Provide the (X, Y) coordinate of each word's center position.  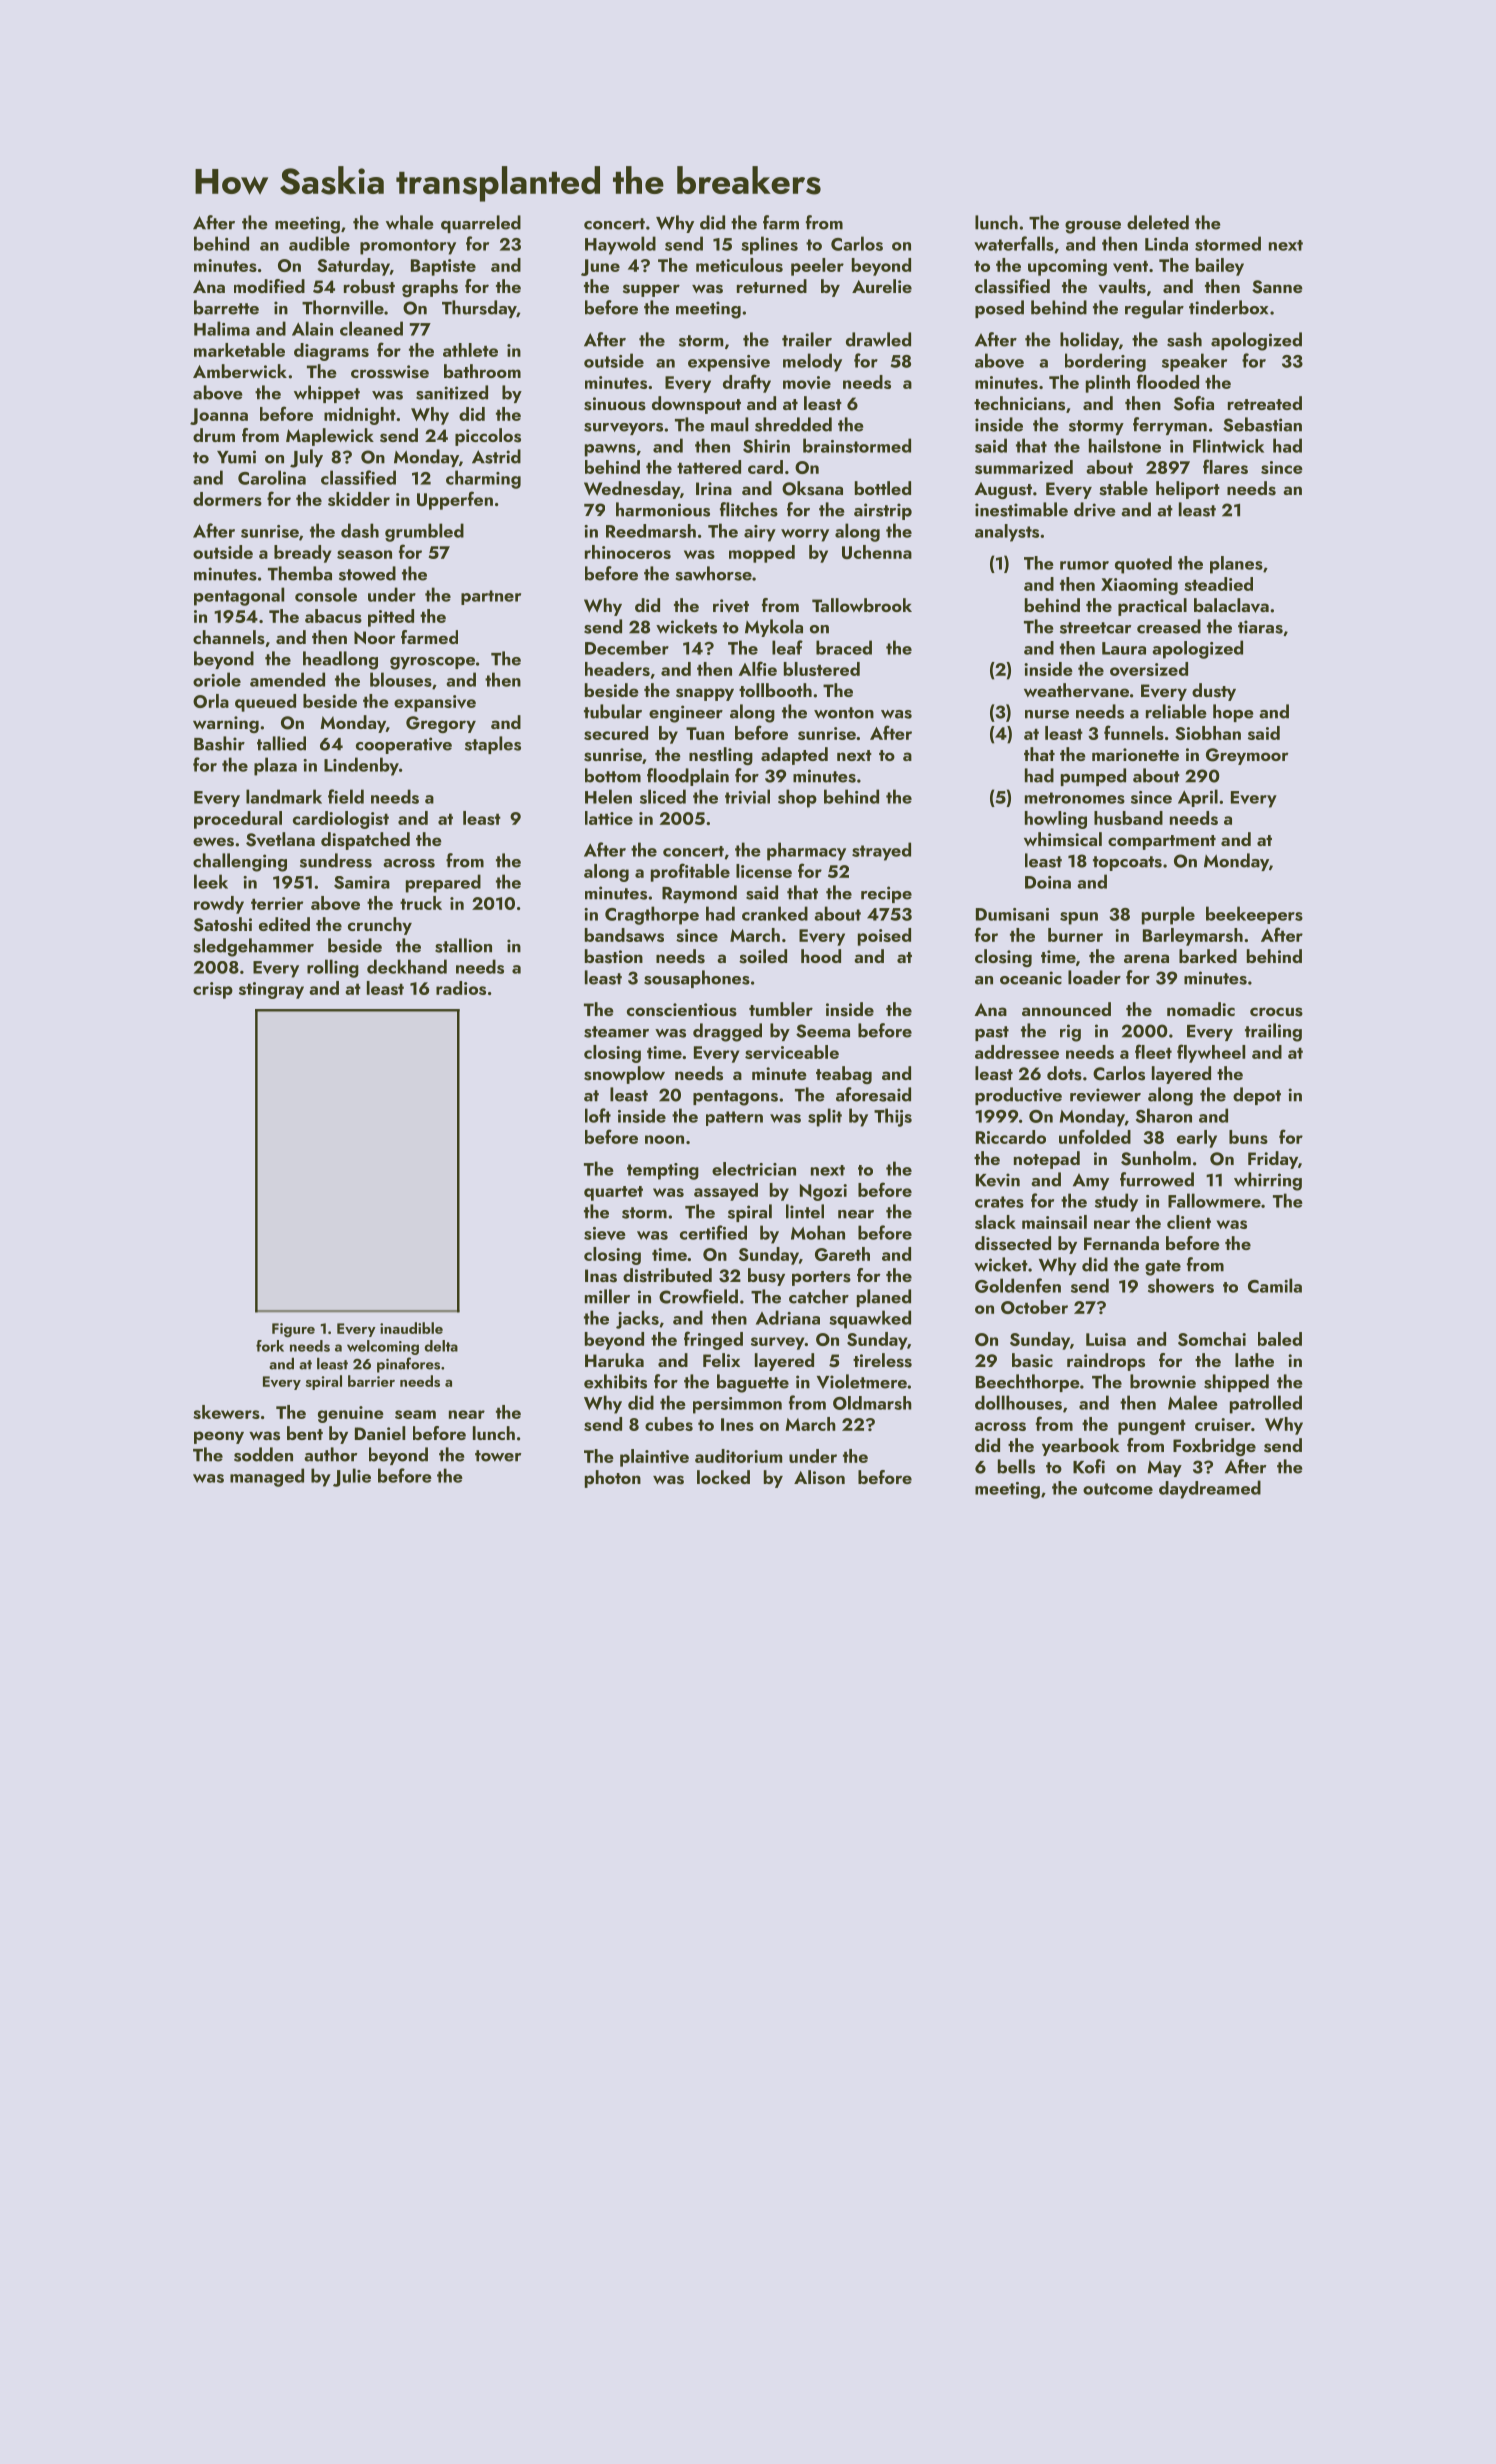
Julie (352, 1477)
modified (269, 286)
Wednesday (632, 490)
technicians (1019, 403)
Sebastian (1262, 424)
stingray (271, 990)
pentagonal (239, 596)
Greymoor (1247, 756)
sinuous (615, 404)
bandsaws (624, 935)
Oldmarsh (872, 1403)
